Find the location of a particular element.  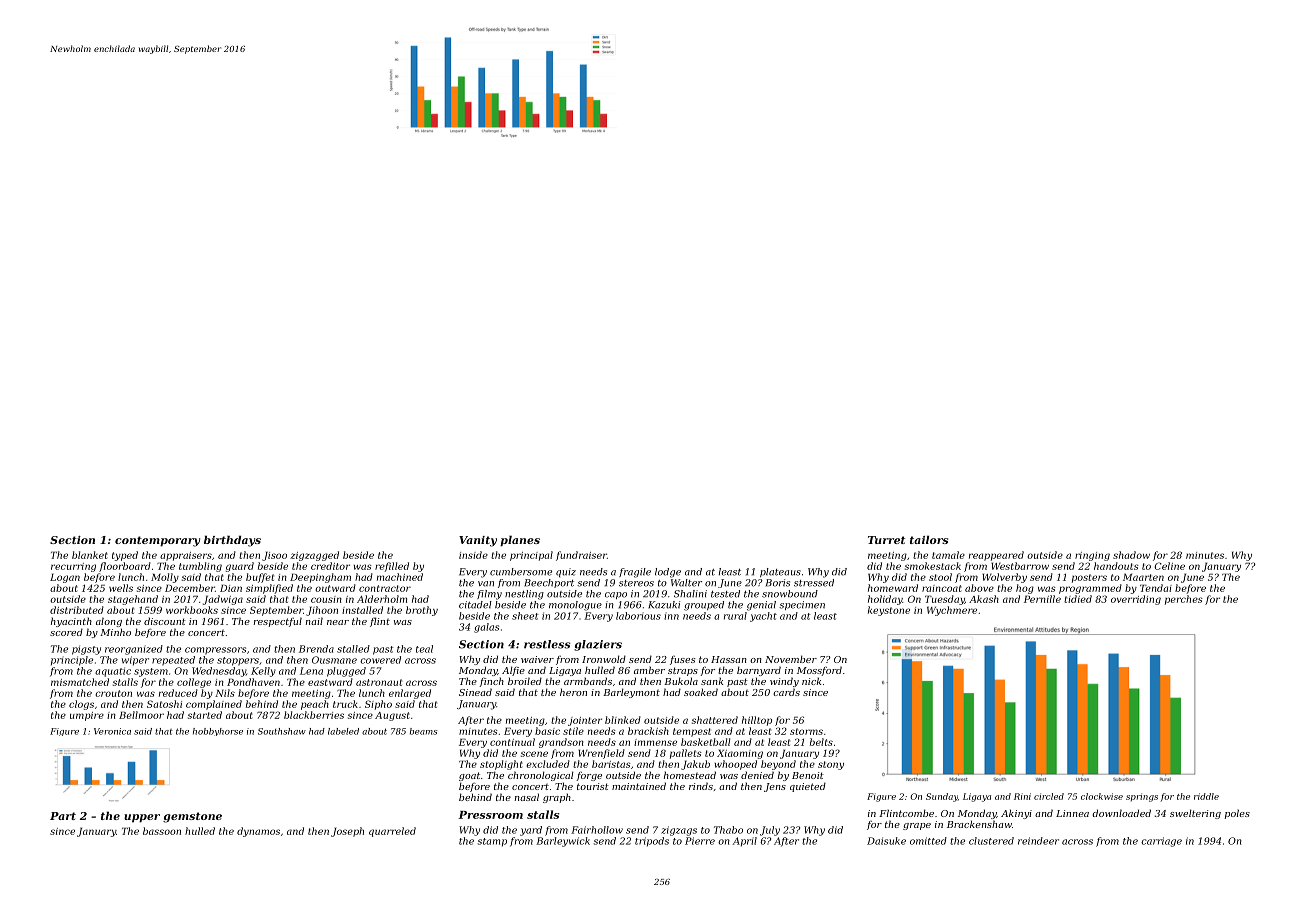

shadow is located at coordinates (1131, 555).
